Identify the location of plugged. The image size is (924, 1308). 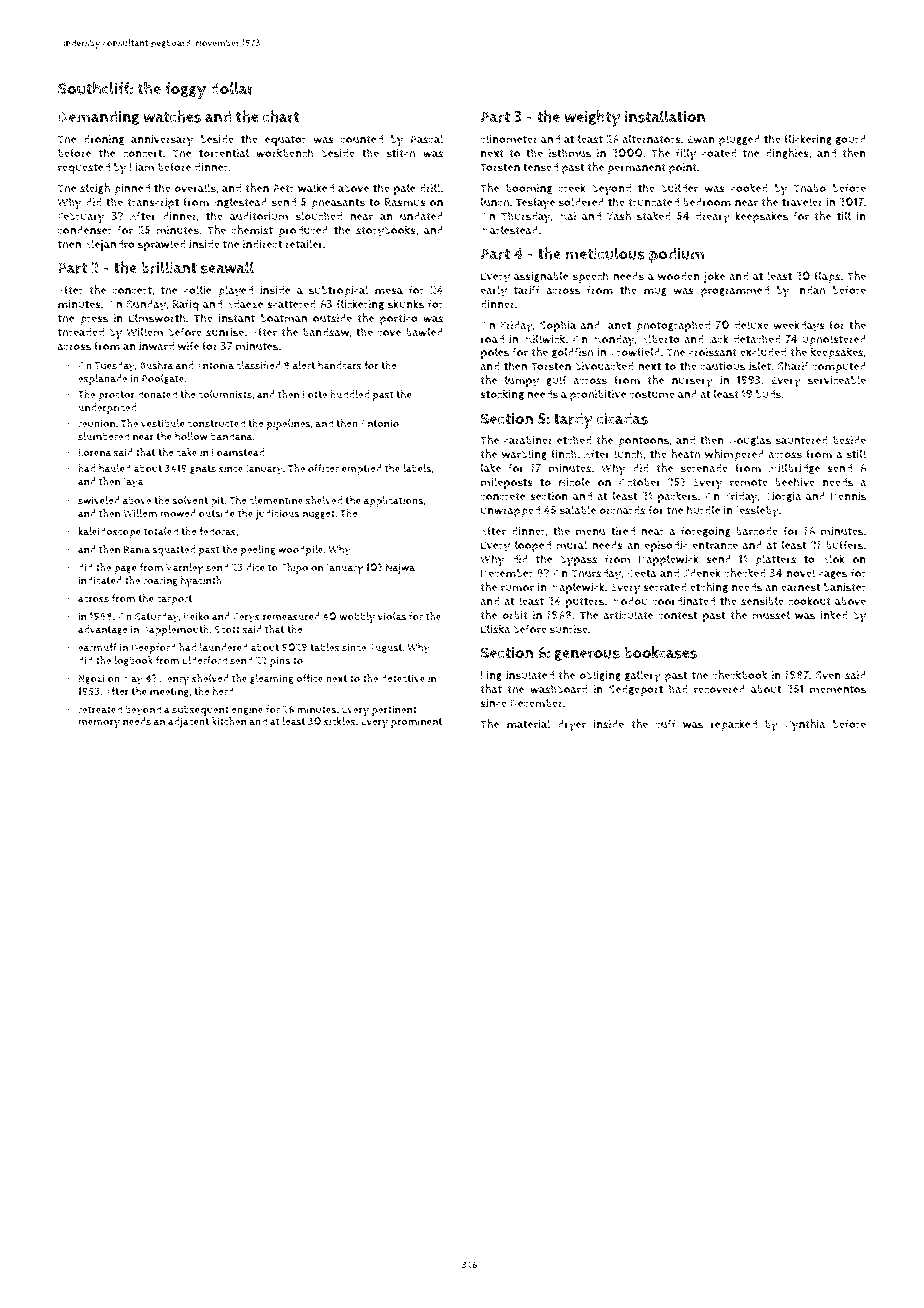
(739, 140).
